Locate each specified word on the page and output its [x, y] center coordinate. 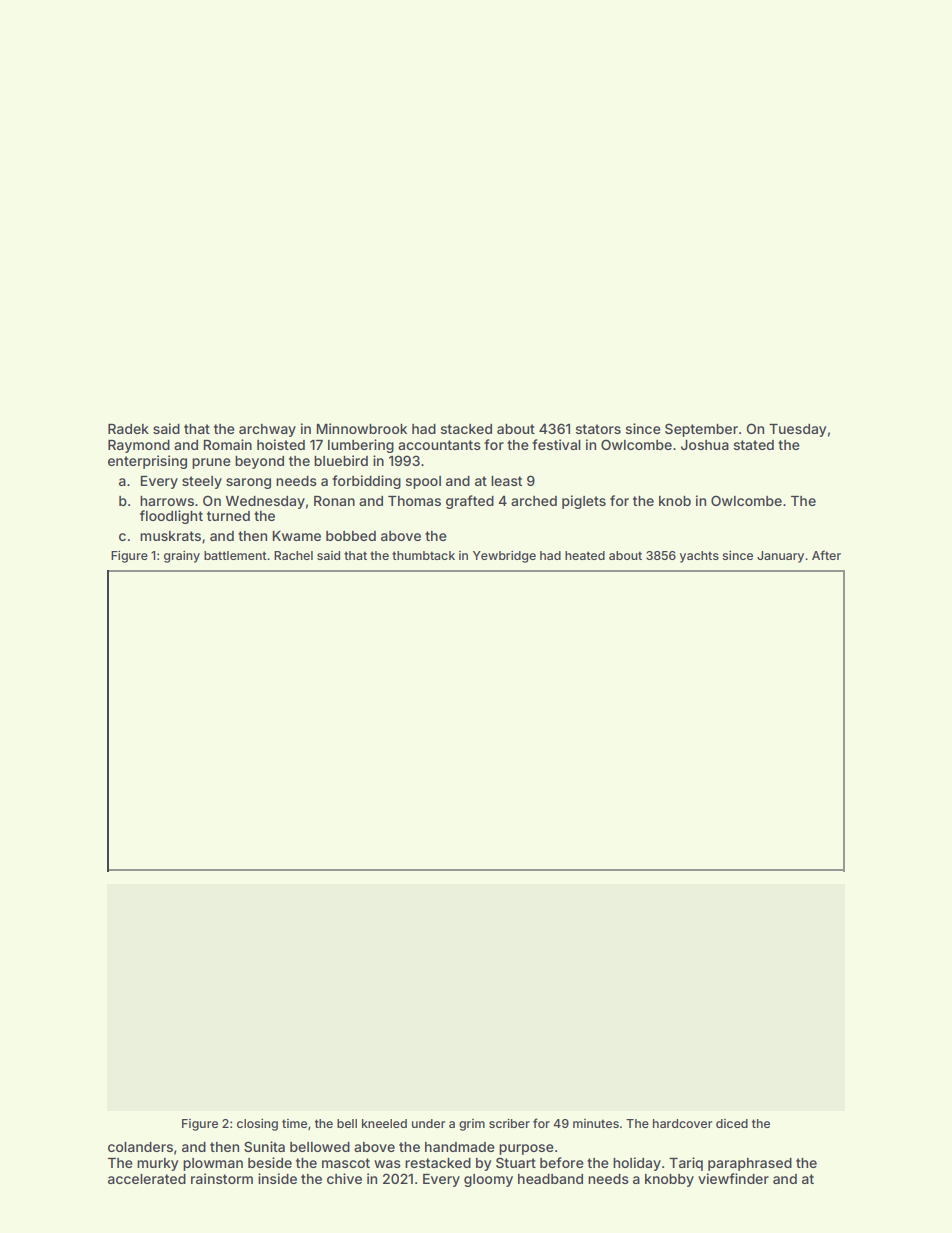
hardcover [682, 1123]
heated [585, 555]
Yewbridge [504, 557]
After [826, 555]
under [428, 1123]
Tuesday [797, 430]
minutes [596, 1123]
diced [732, 1123]
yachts [699, 557]
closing [257, 1125]
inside [277, 1178]
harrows [167, 501]
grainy [182, 557]
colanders [140, 1147]
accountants [439, 445]
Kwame [296, 536]
